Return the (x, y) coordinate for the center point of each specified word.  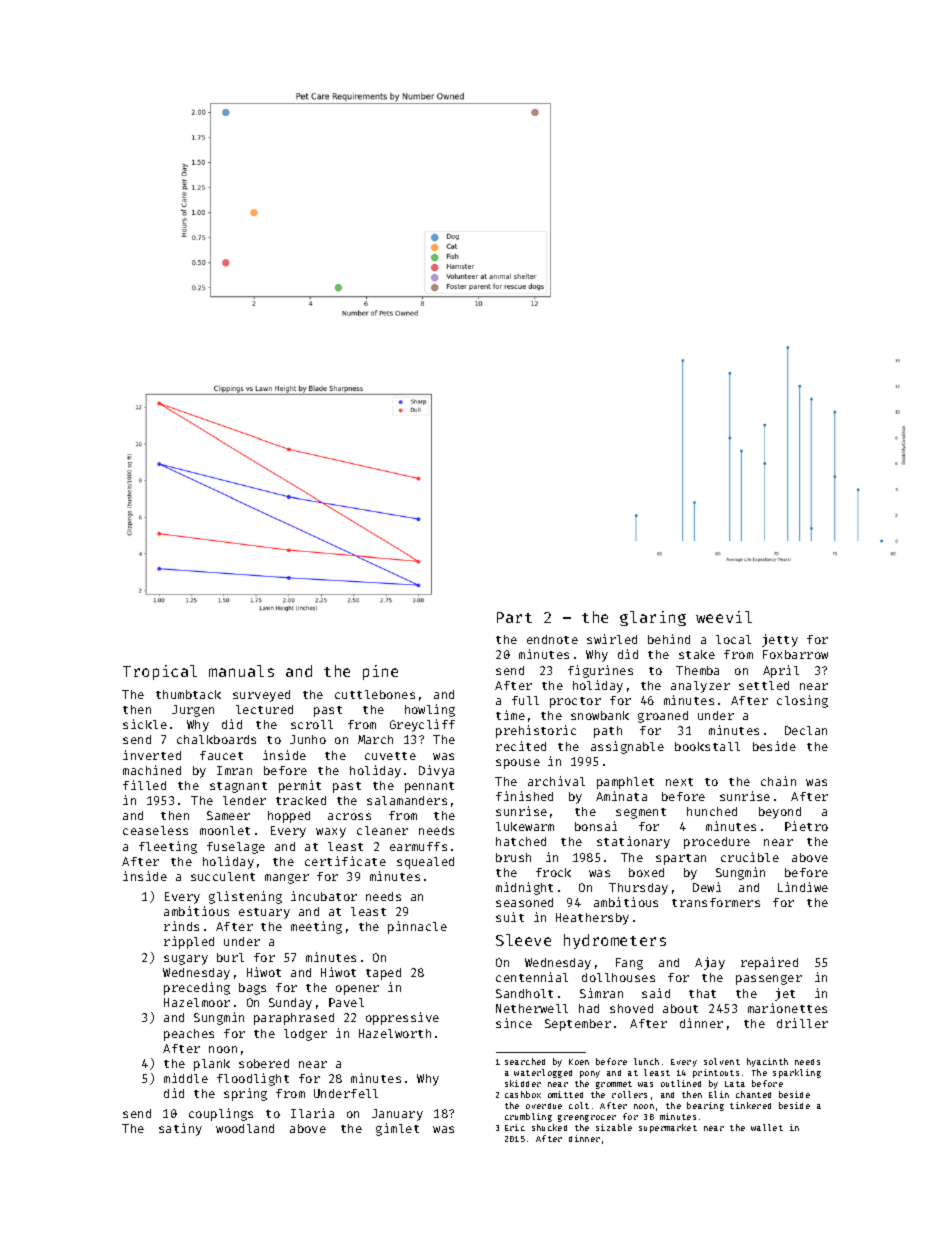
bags (252, 989)
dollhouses (618, 977)
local (733, 639)
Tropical (160, 672)
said (656, 993)
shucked (549, 1127)
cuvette (390, 756)
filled (144, 785)
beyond (780, 813)
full (525, 700)
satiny (180, 1129)
